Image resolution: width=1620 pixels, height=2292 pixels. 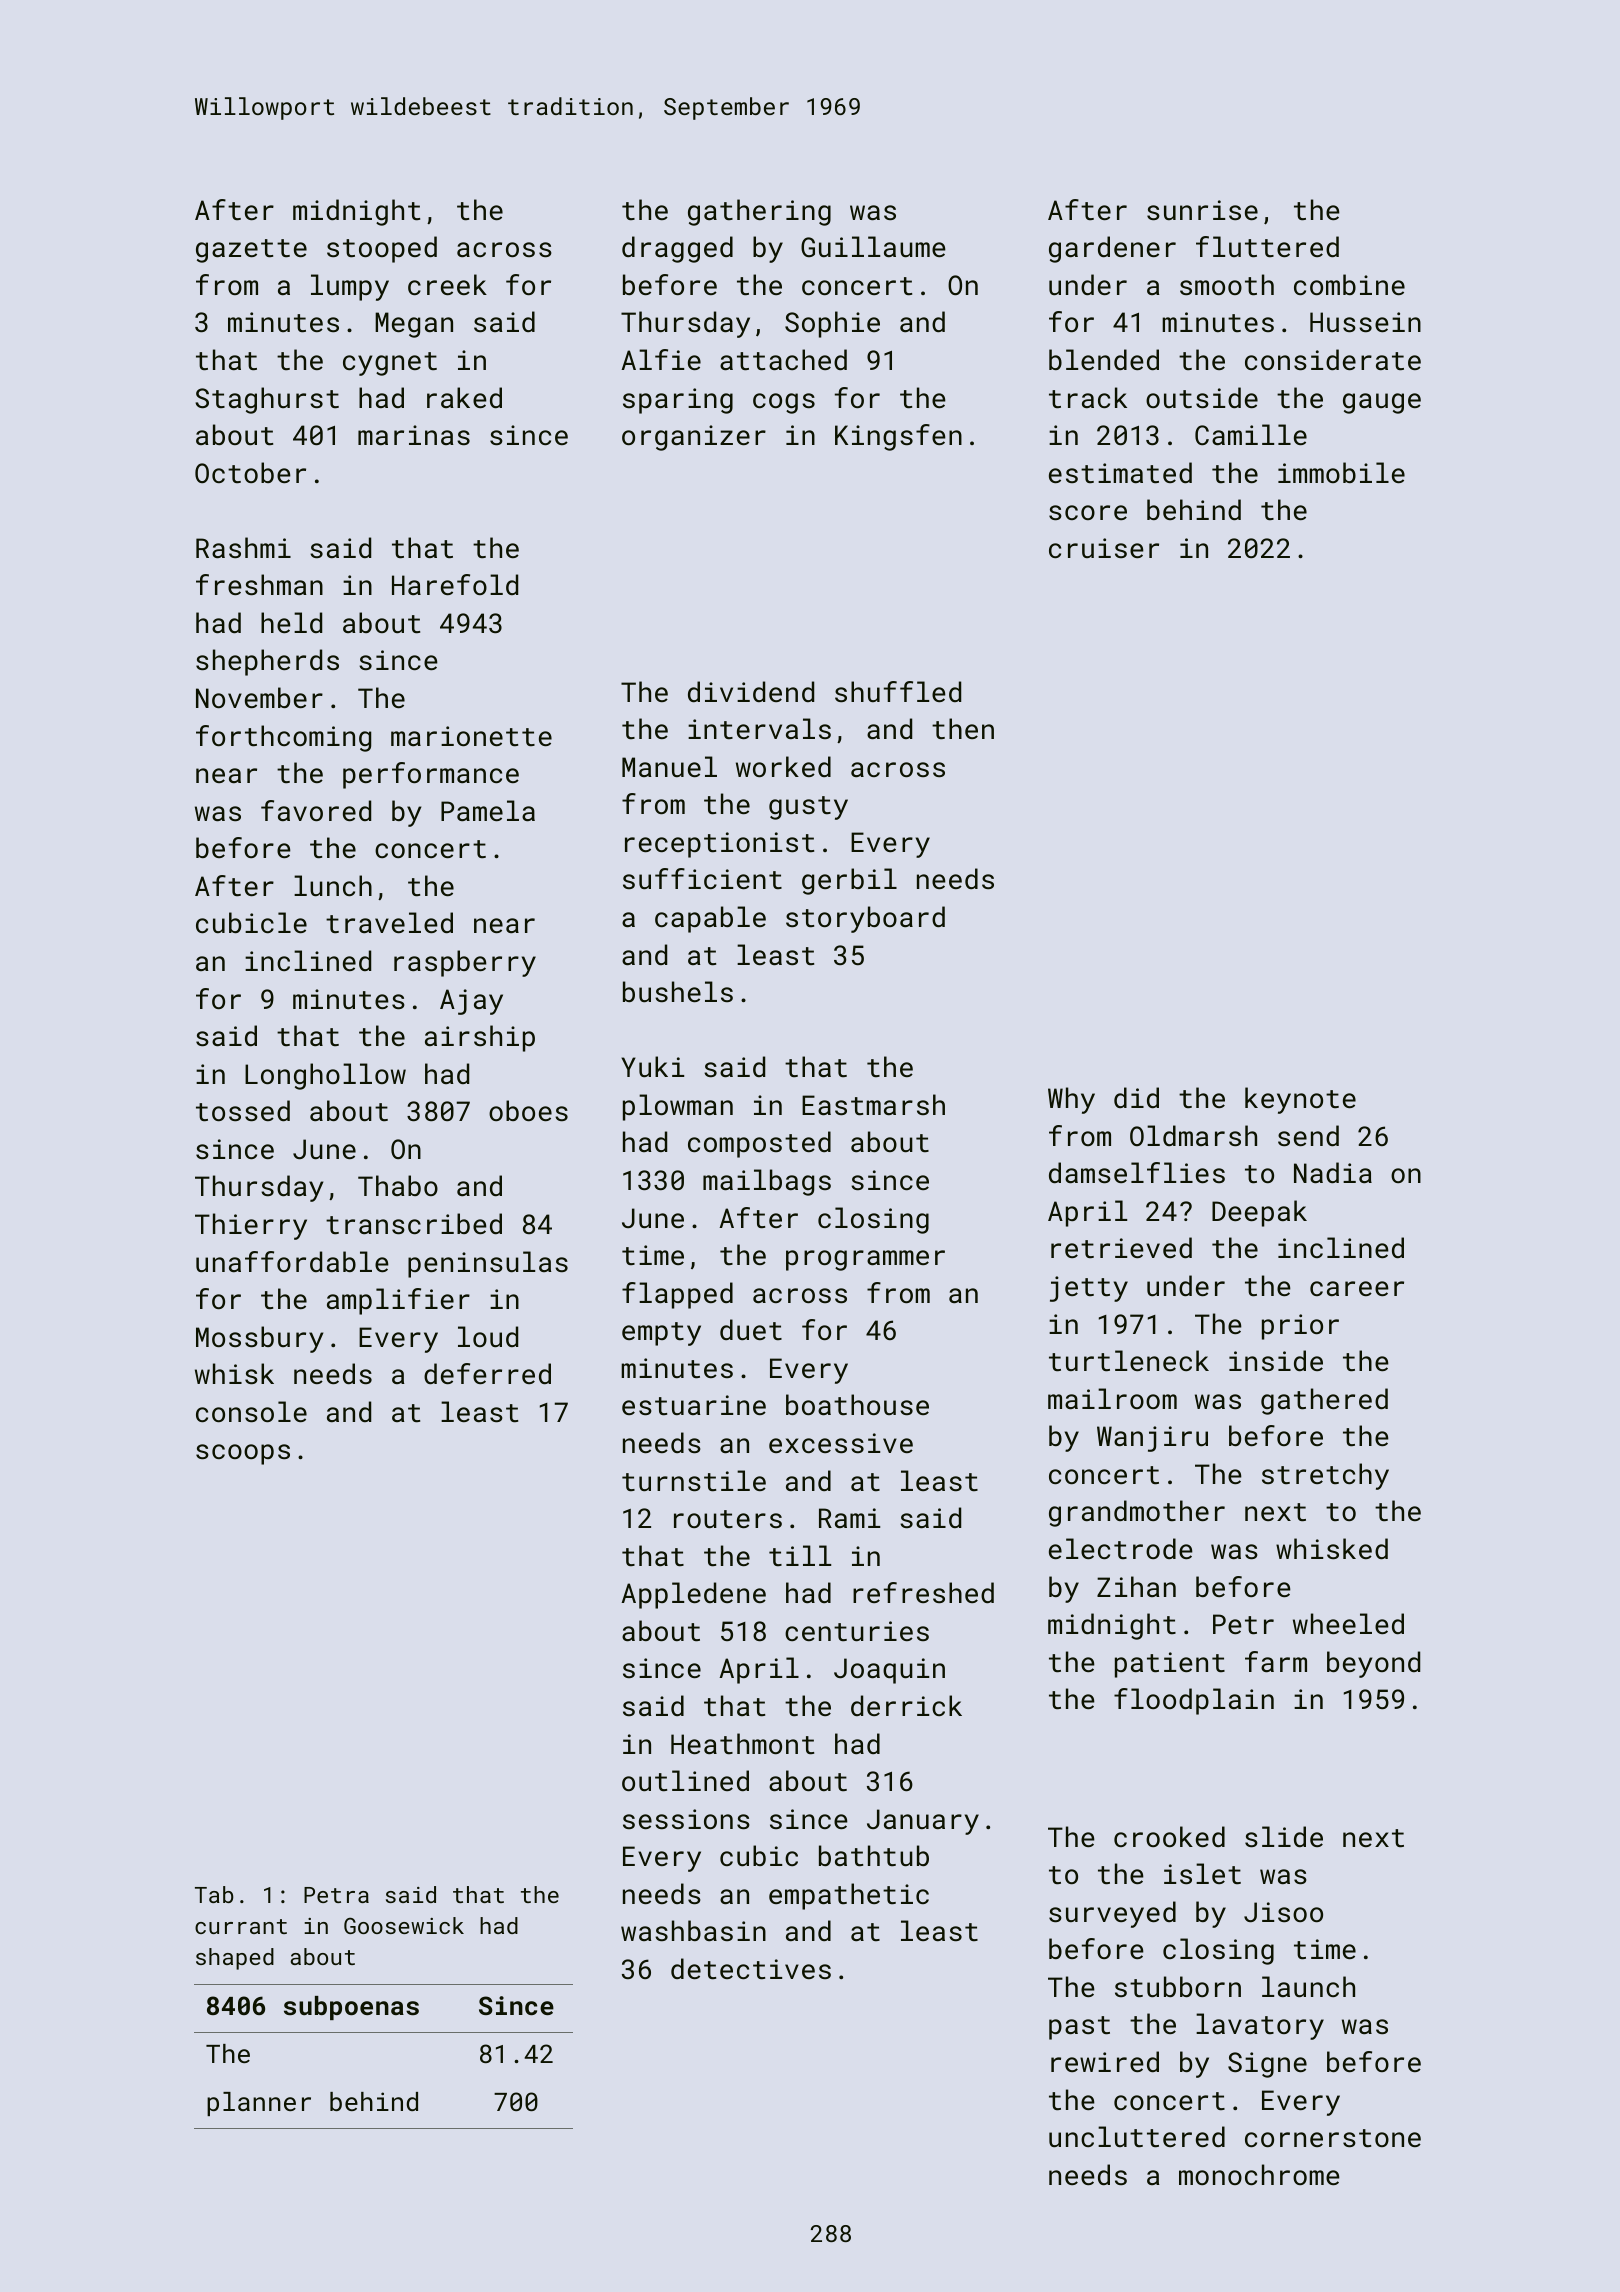 I want to click on empathetic, so click(x=849, y=1896).
